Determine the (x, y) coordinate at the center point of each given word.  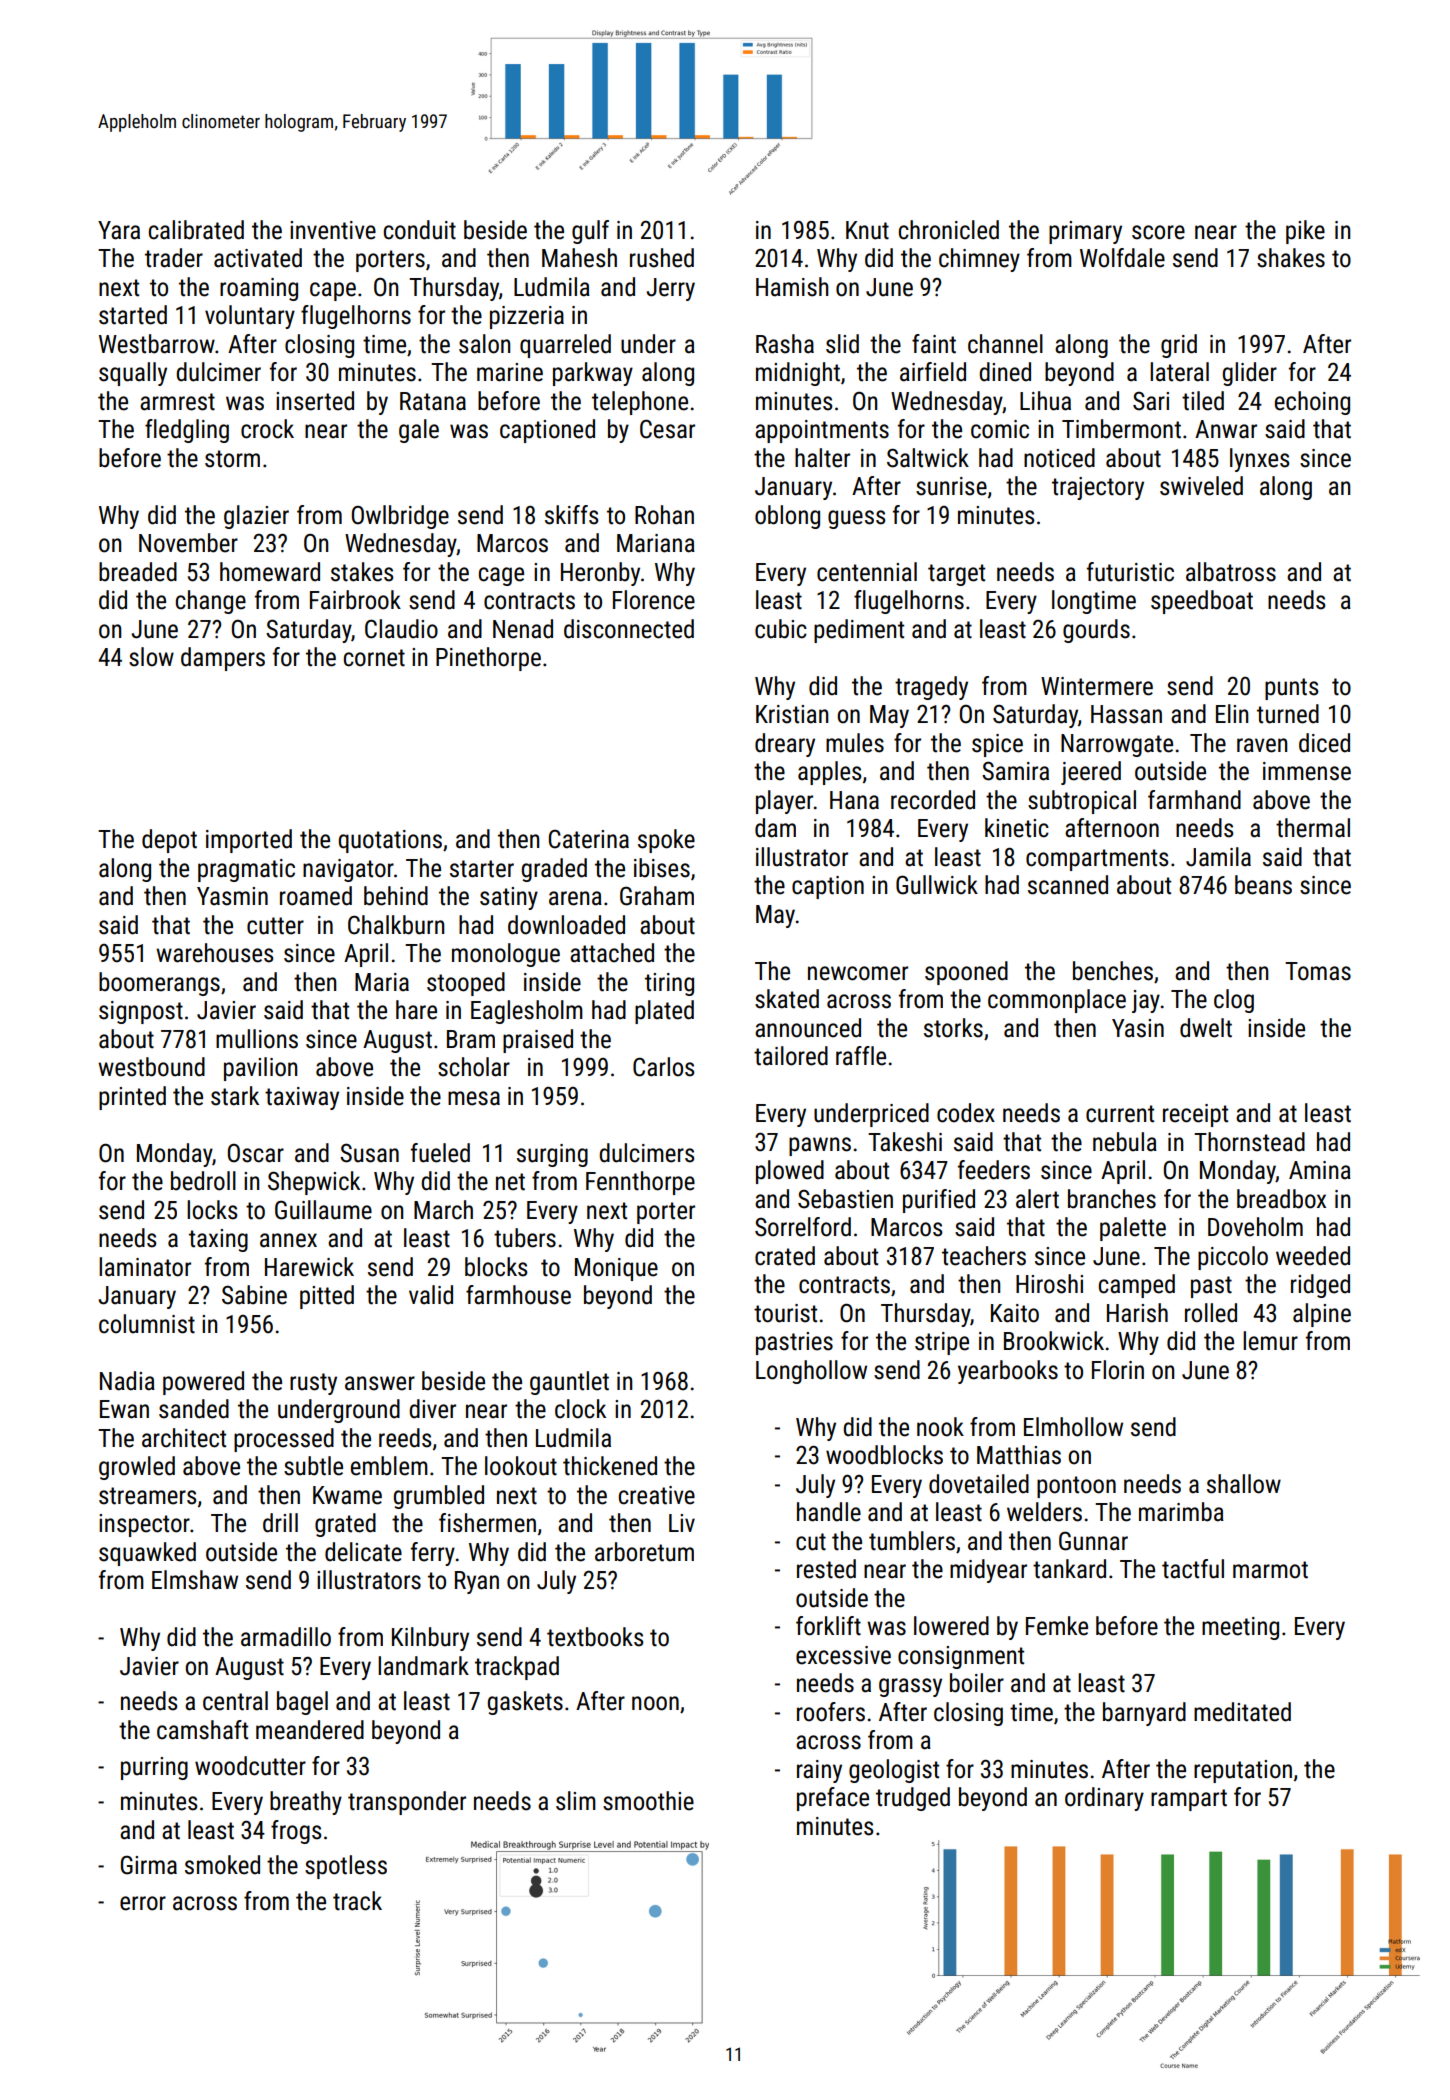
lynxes (1260, 460)
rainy (819, 1771)
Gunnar (1093, 1541)
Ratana (433, 401)
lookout (521, 1466)
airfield (933, 372)
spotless (346, 1867)
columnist (147, 1324)
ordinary (1104, 1799)
